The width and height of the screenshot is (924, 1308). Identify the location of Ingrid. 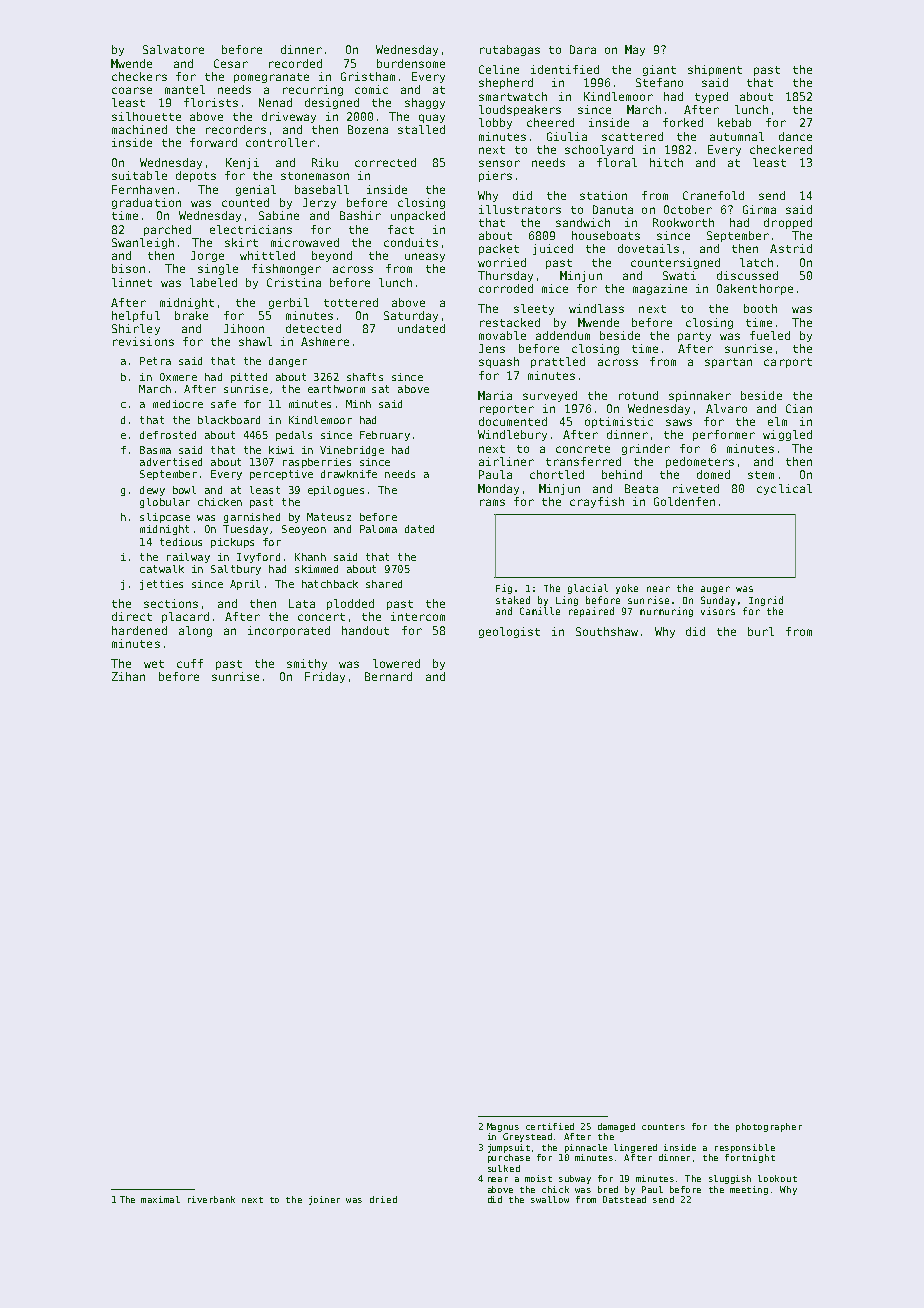
(766, 601).
